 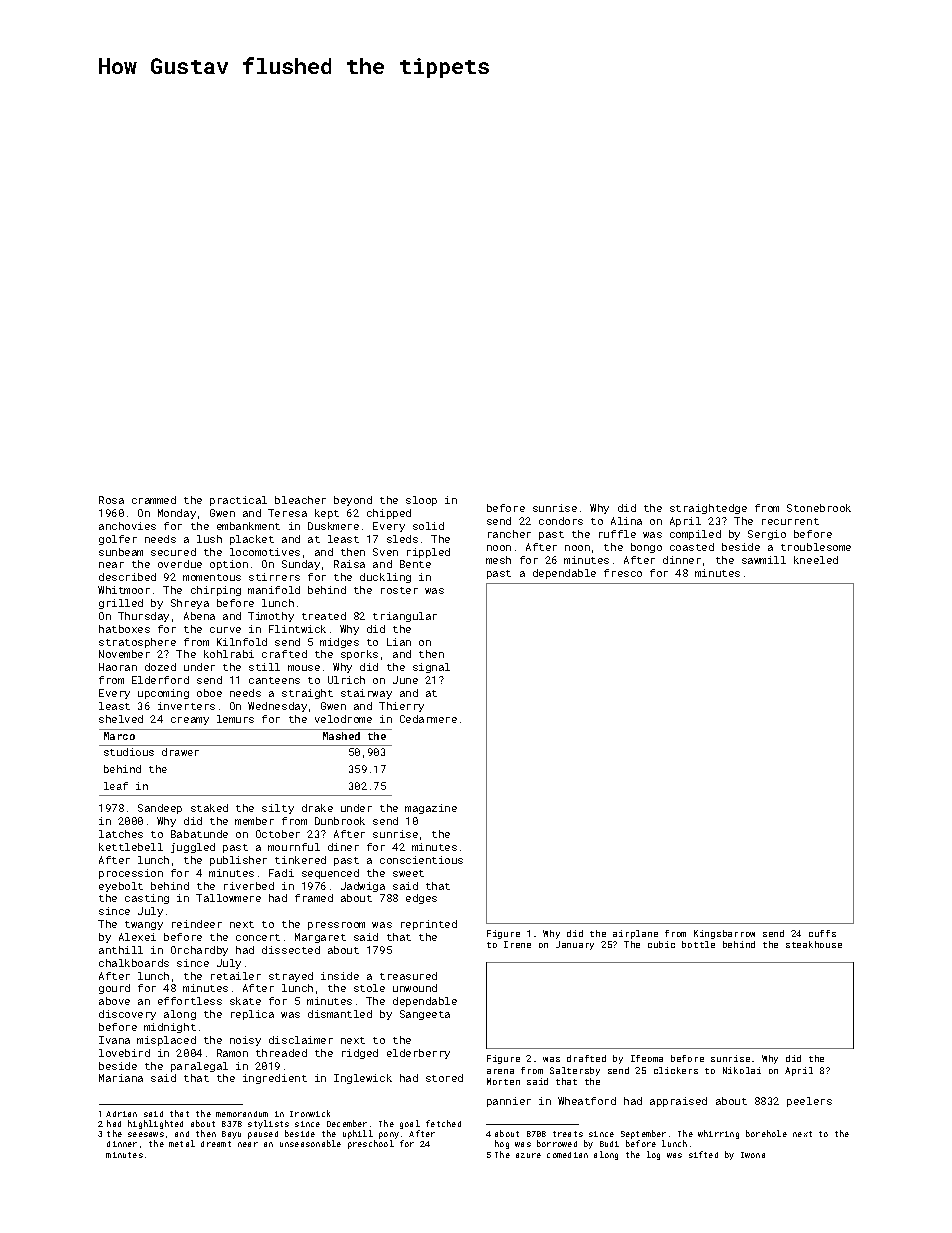 I want to click on signal, so click(x=431, y=668).
